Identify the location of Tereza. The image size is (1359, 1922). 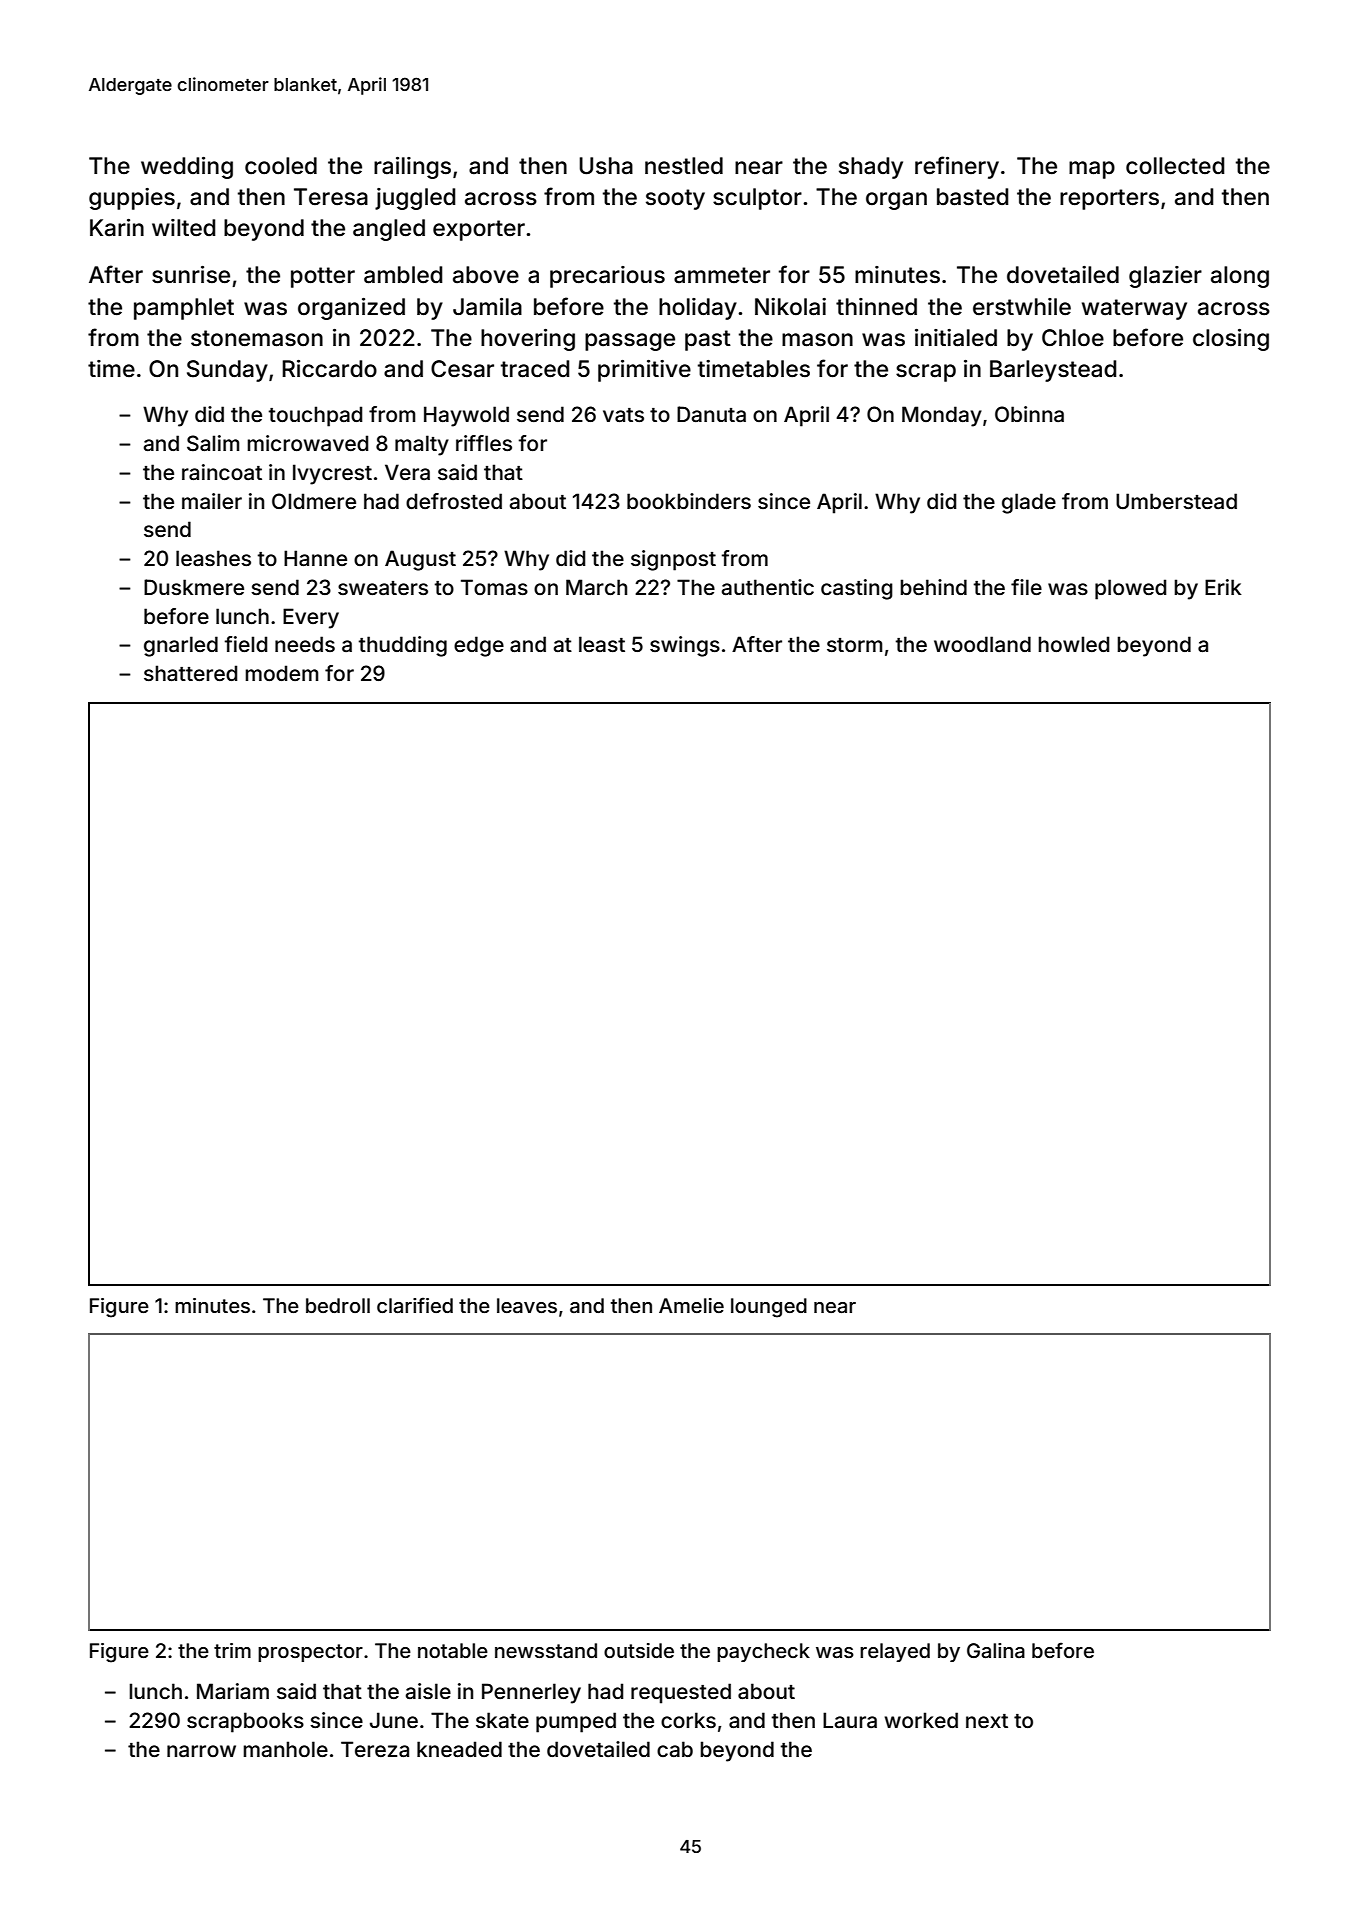
(375, 1749).
